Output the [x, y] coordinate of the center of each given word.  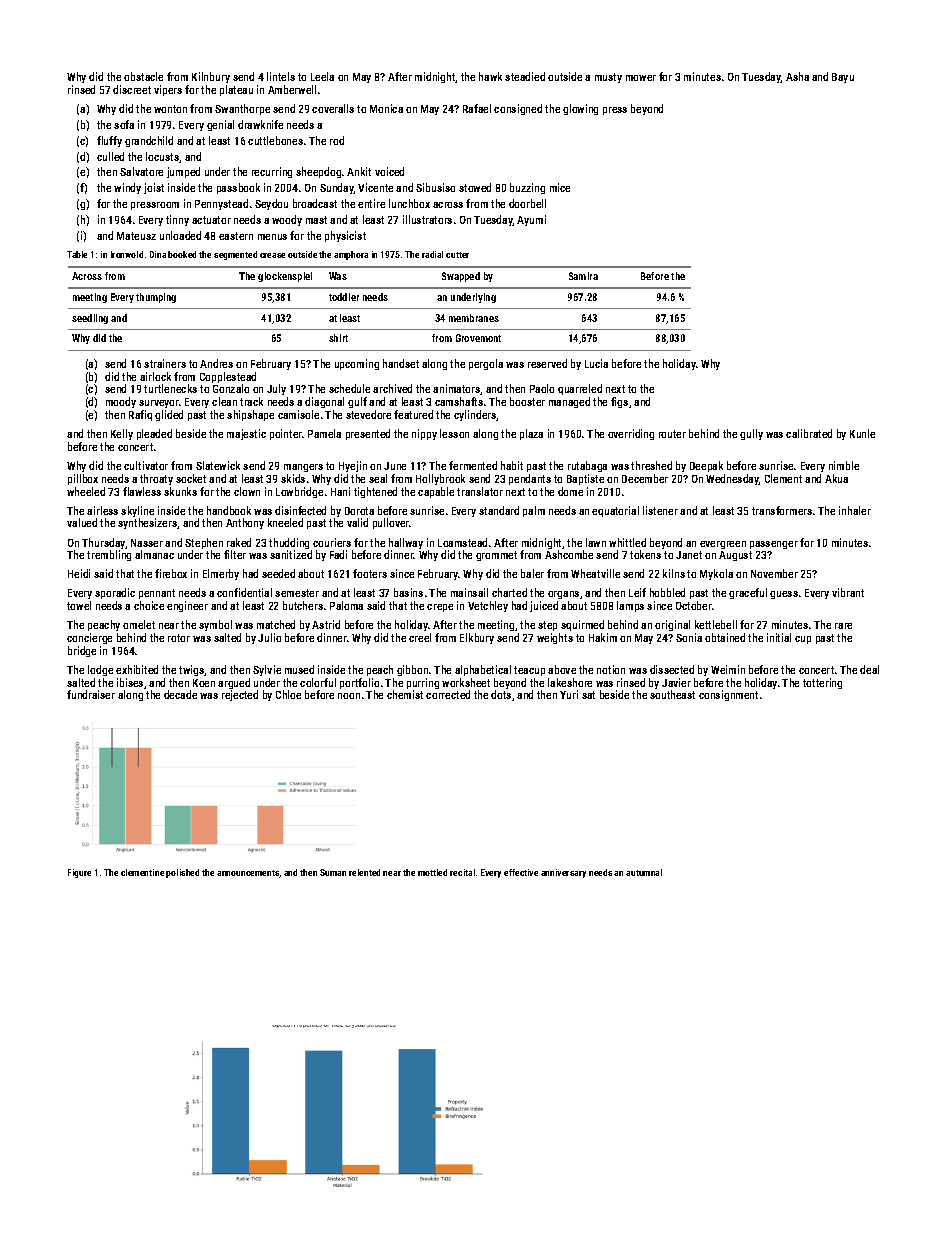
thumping [156, 298]
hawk [490, 76]
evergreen [723, 545]
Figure [79, 873]
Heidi [79, 573]
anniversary [563, 873]
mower [641, 78]
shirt [338, 338]
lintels [281, 76]
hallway [406, 543]
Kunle [862, 433]
